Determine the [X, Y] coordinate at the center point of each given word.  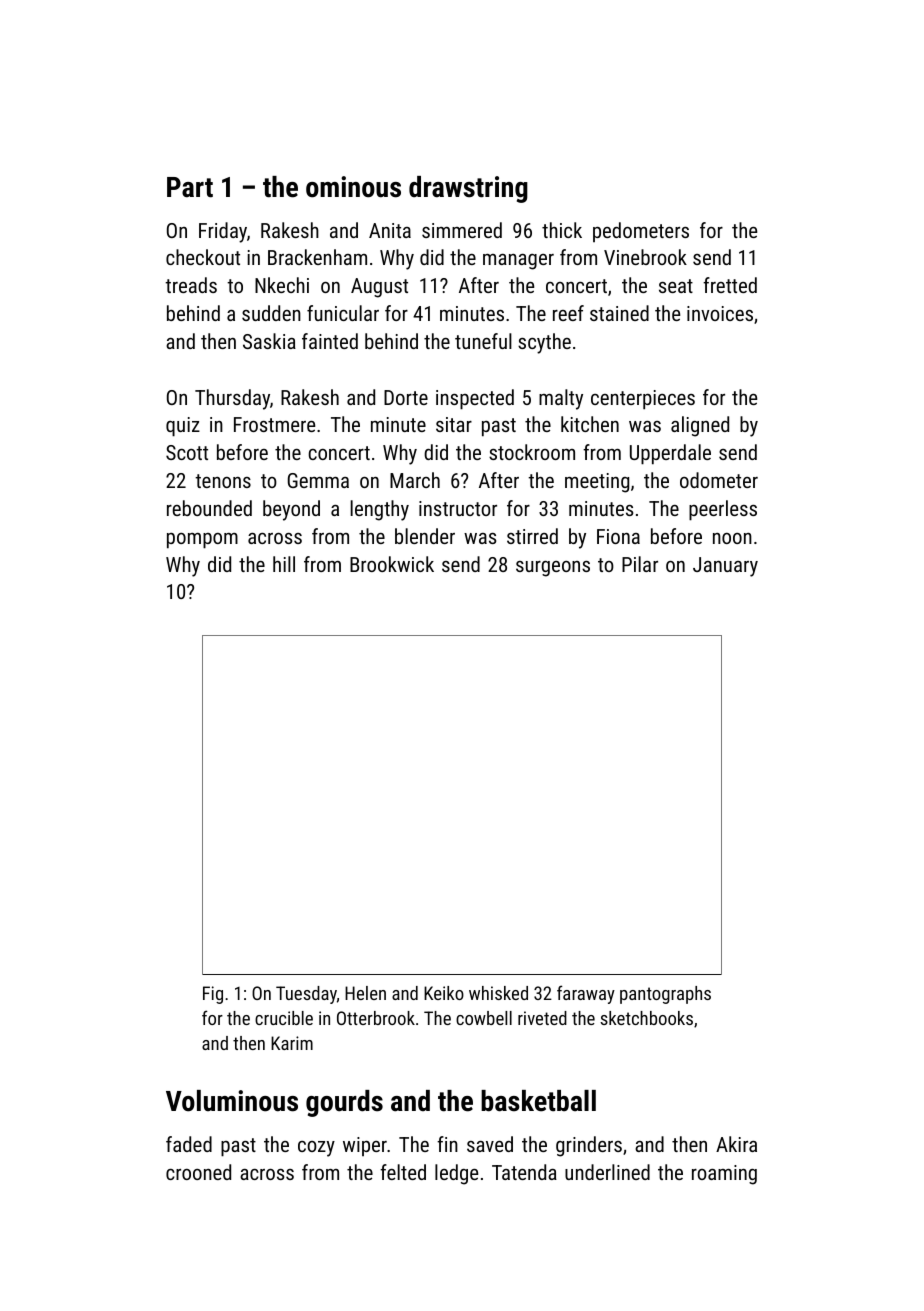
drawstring [468, 189]
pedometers [641, 232]
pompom [202, 541]
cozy [316, 1149]
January [725, 567]
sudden [271, 313]
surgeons [553, 569]
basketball [538, 1101]
